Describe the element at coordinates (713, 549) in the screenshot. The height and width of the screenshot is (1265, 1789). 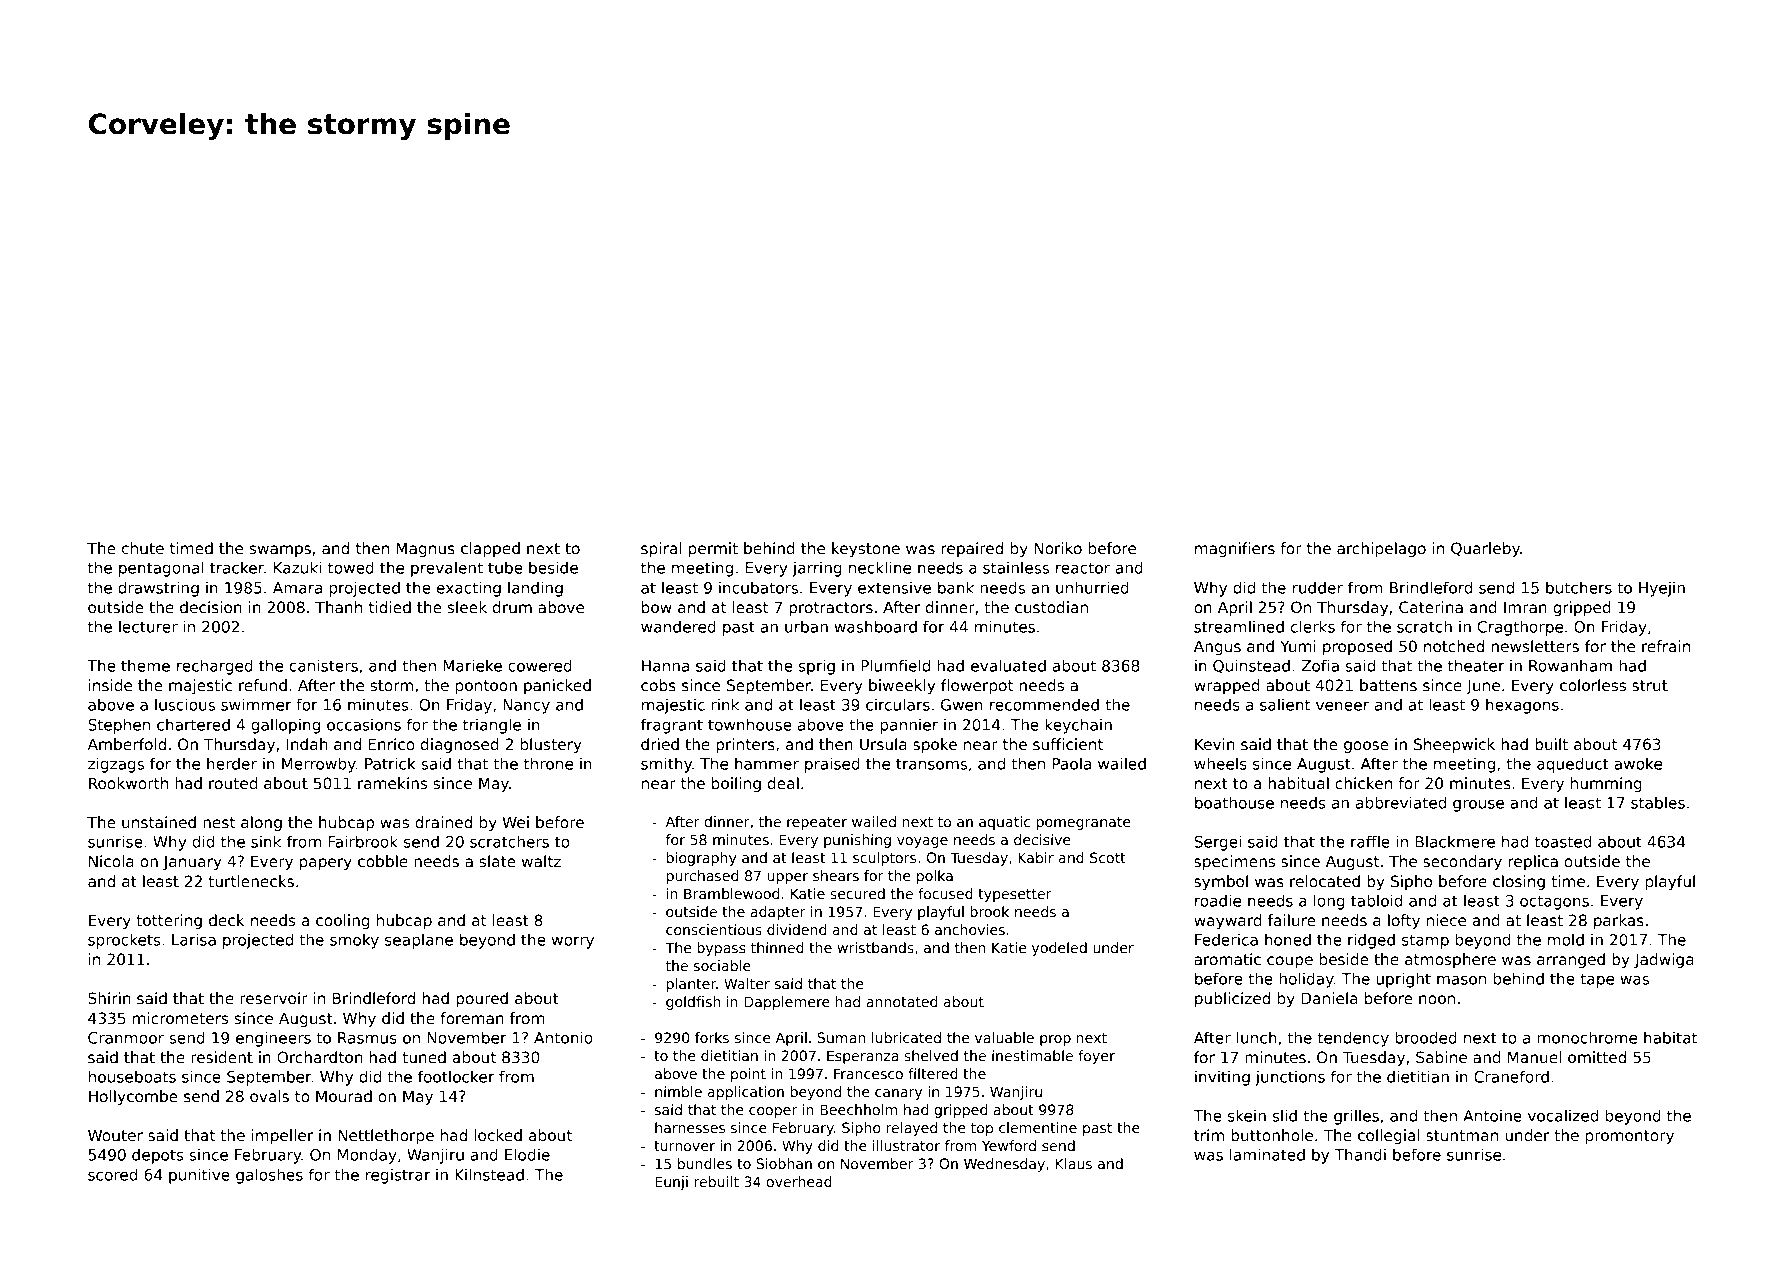
I see `permit` at that location.
